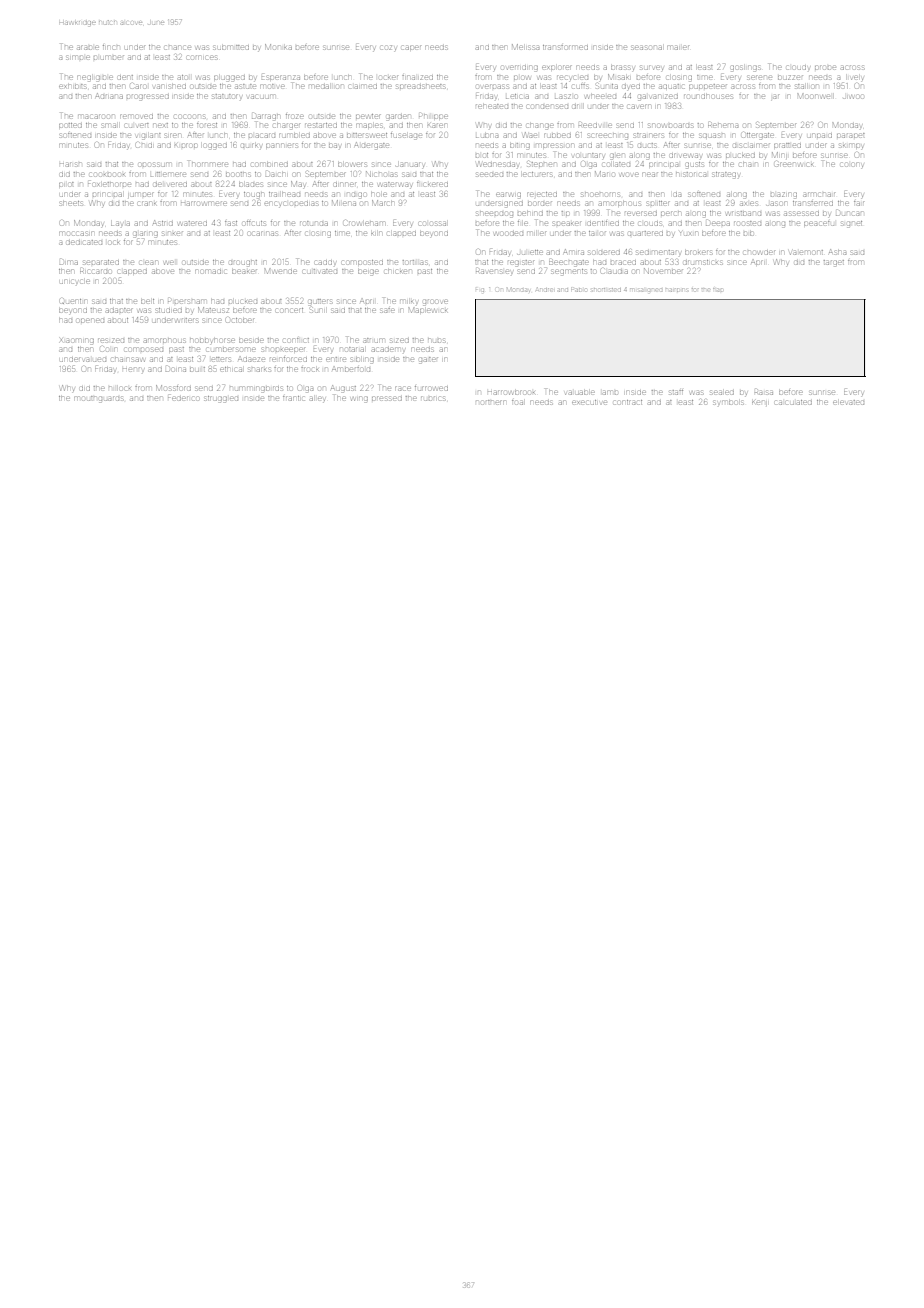  Describe the element at coordinates (525, 47) in the screenshot. I see `Melissa` at that location.
